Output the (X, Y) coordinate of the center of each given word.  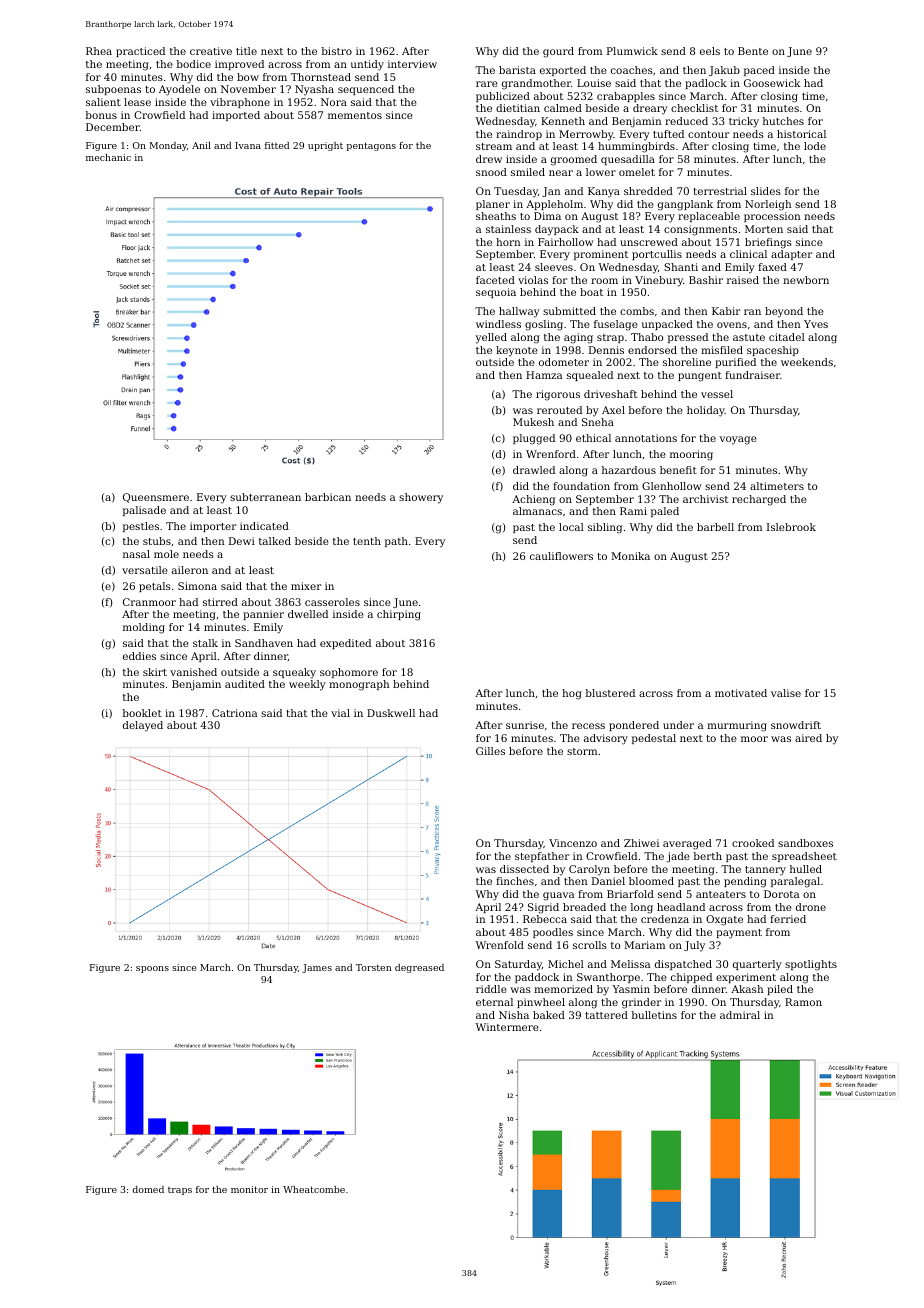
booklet (142, 713)
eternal (494, 1002)
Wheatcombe (314, 1189)
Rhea (99, 51)
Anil (201, 145)
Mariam (644, 945)
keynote (517, 351)
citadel (787, 337)
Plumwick (632, 51)
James (317, 968)
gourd (558, 52)
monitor (249, 1189)
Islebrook (791, 527)
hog (572, 694)
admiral (740, 1015)
